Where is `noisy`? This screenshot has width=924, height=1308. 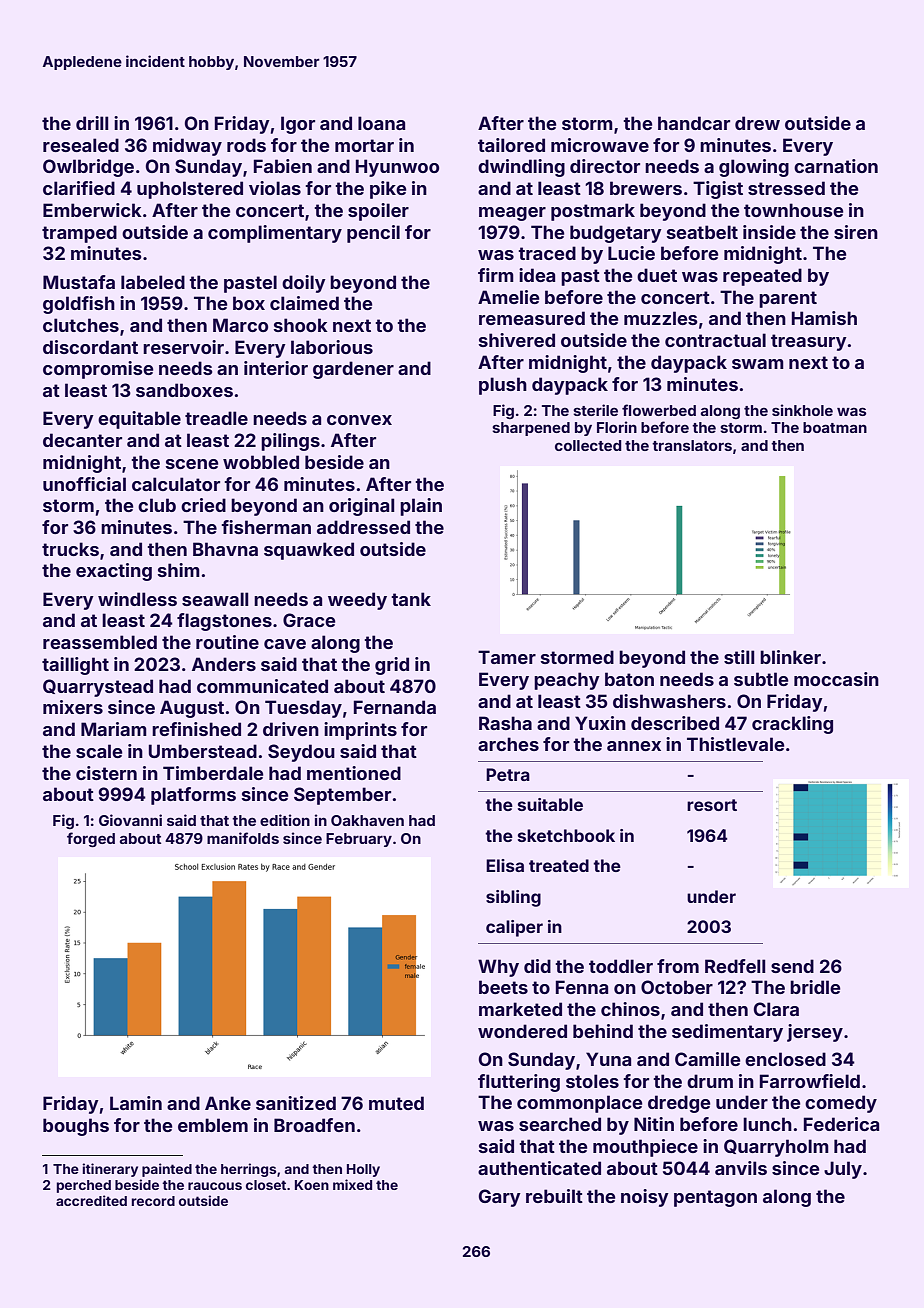
noisy is located at coordinates (645, 1198).
